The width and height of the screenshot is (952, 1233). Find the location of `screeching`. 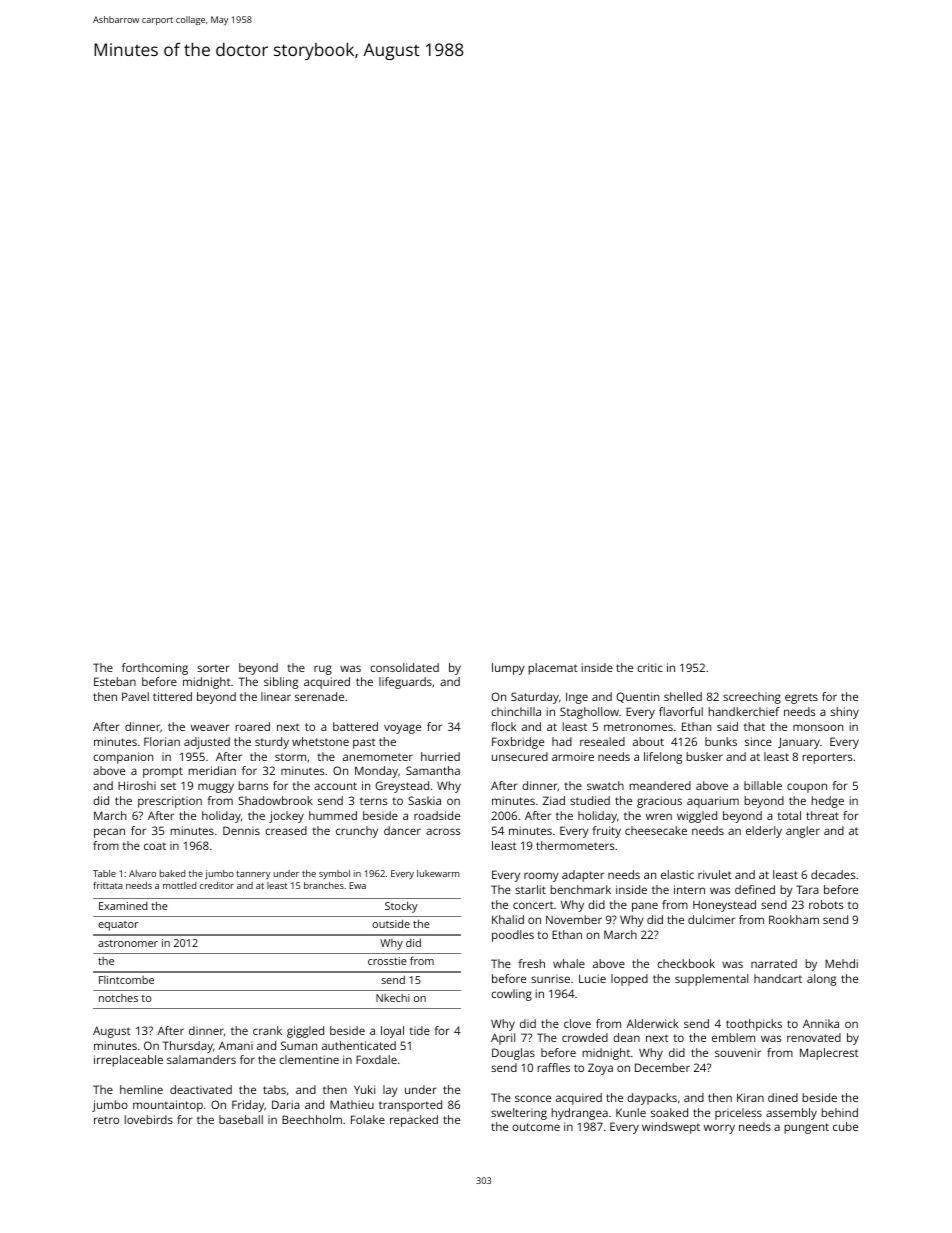

screeching is located at coordinates (752, 698).
